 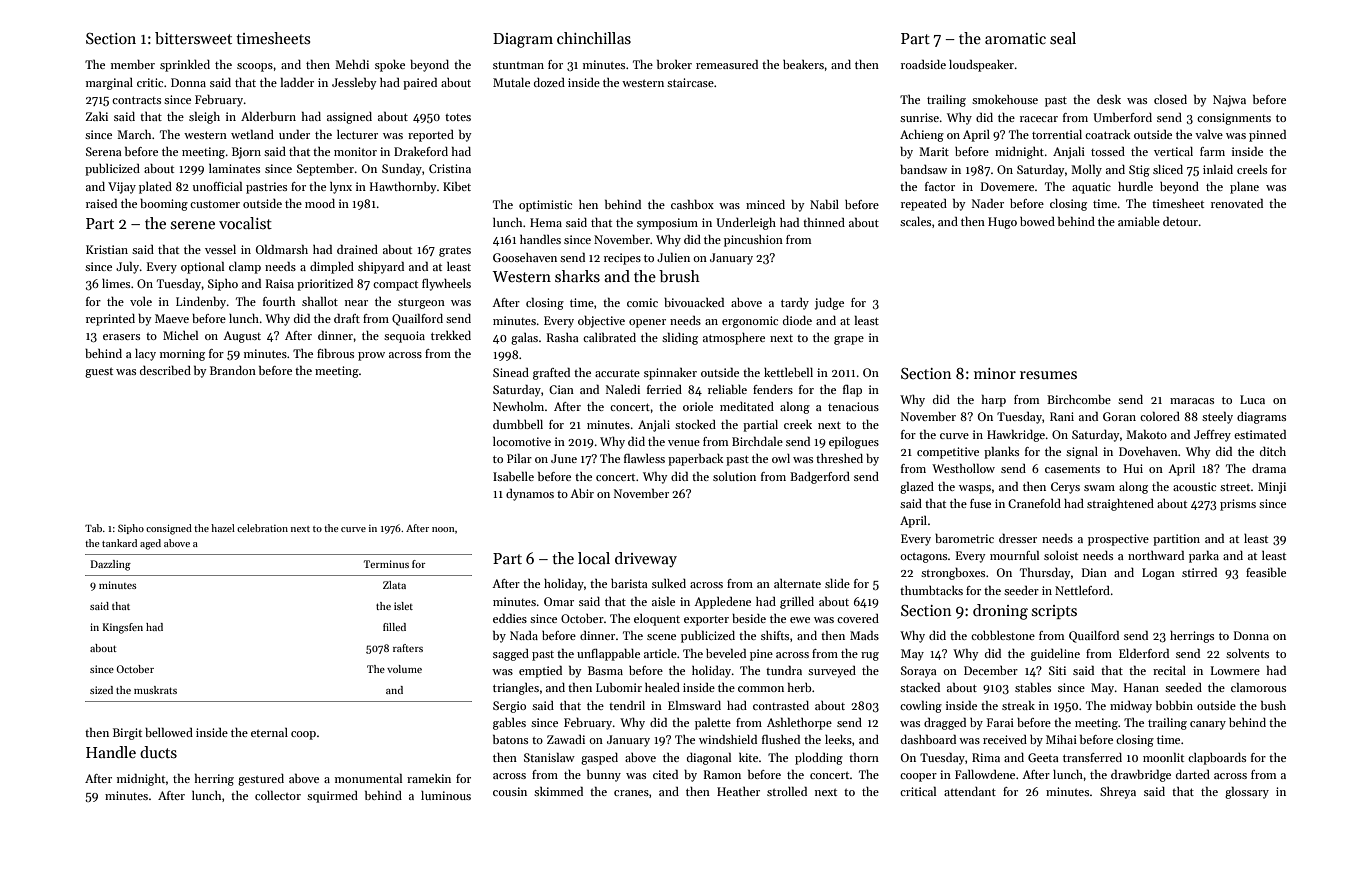 What do you see at coordinates (509, 724) in the screenshot?
I see `gables` at bounding box center [509, 724].
